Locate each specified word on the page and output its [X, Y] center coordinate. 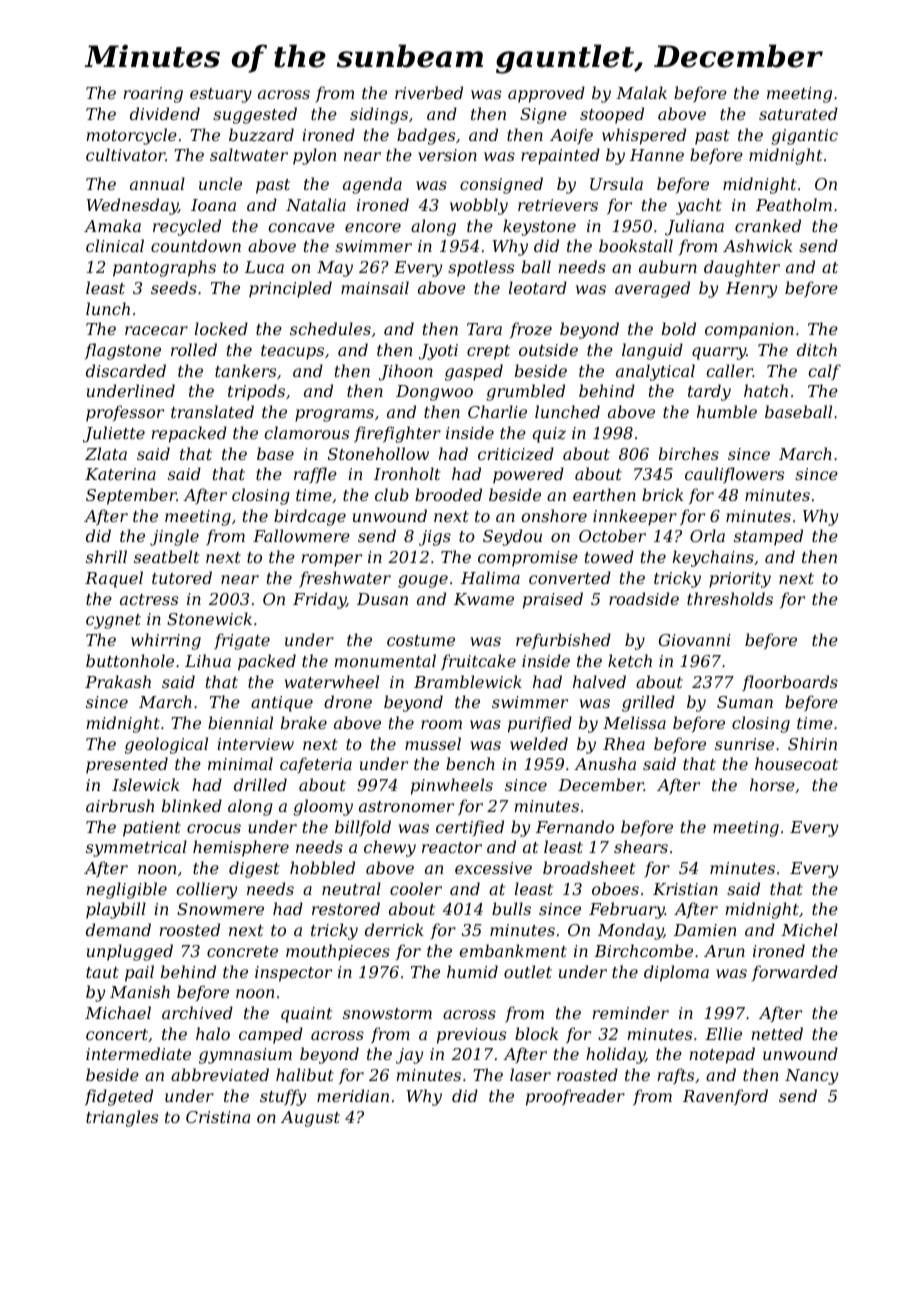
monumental [385, 660]
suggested [255, 115]
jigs [435, 538]
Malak [641, 92]
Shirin [812, 743]
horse [772, 784]
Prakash [118, 681]
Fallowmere [301, 535]
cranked [768, 225]
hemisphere [241, 848]
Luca [264, 267]
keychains [713, 558]
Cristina [218, 1117]
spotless [481, 268]
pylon [314, 156]
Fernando [575, 826]
